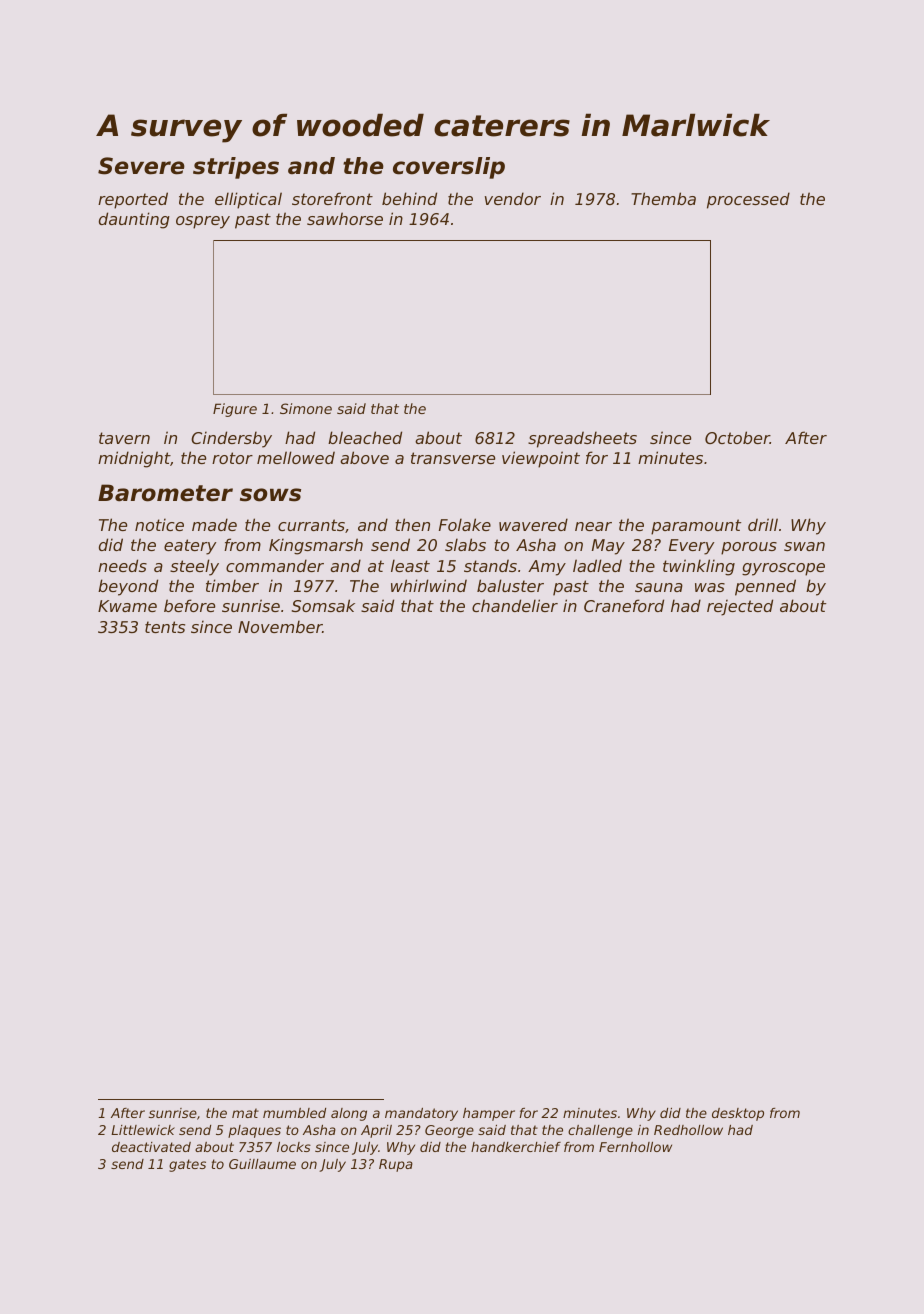  Describe the element at coordinates (280, 626) in the screenshot. I see `November` at that location.
